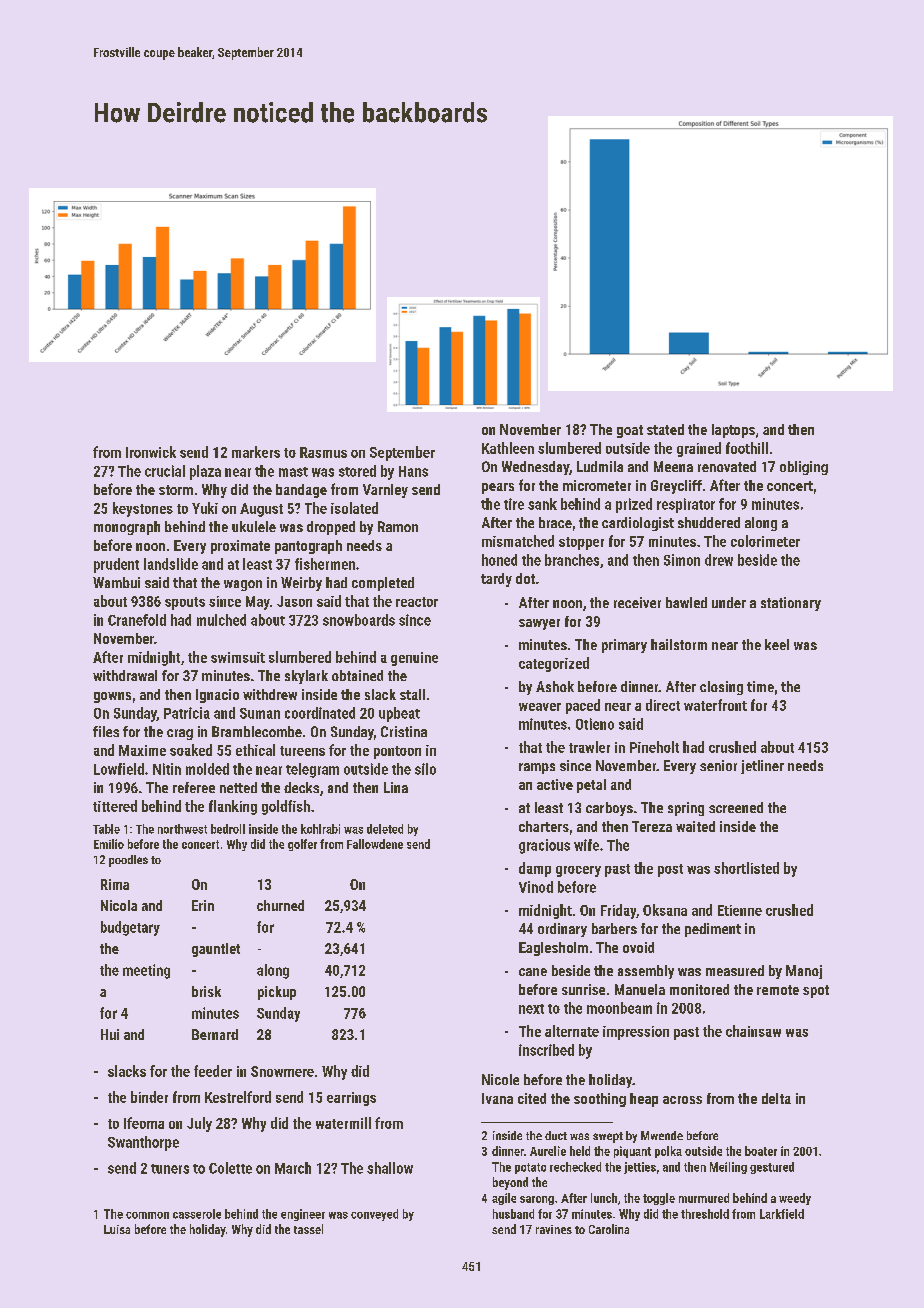 The height and width of the image is (1308, 924). What do you see at coordinates (537, 768) in the image?
I see `ramps` at bounding box center [537, 768].
